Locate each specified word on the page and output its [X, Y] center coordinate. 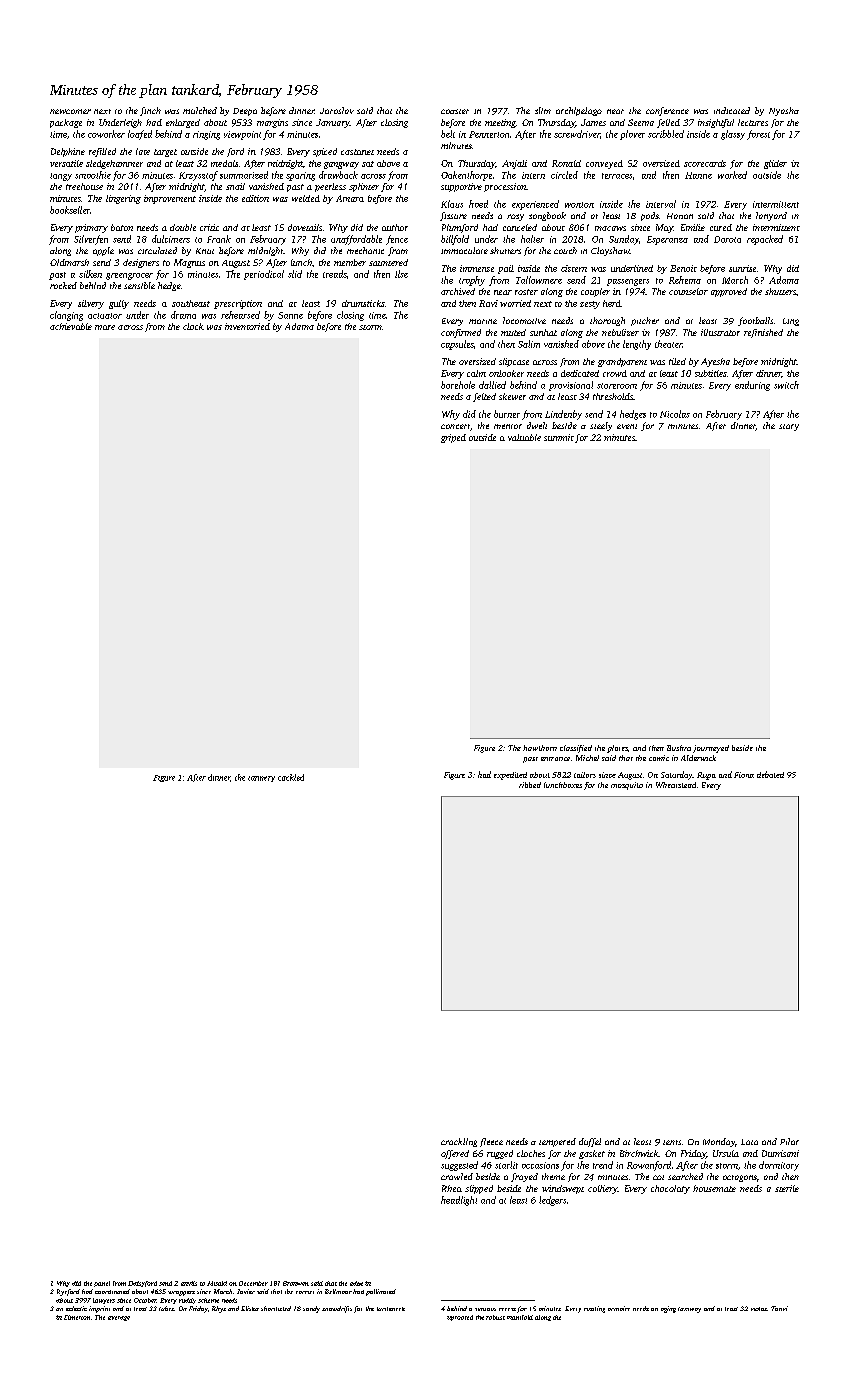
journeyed [711, 749]
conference [667, 111]
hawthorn [540, 748]
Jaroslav [337, 110]
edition [255, 198]
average [119, 1318]
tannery [261, 779]
